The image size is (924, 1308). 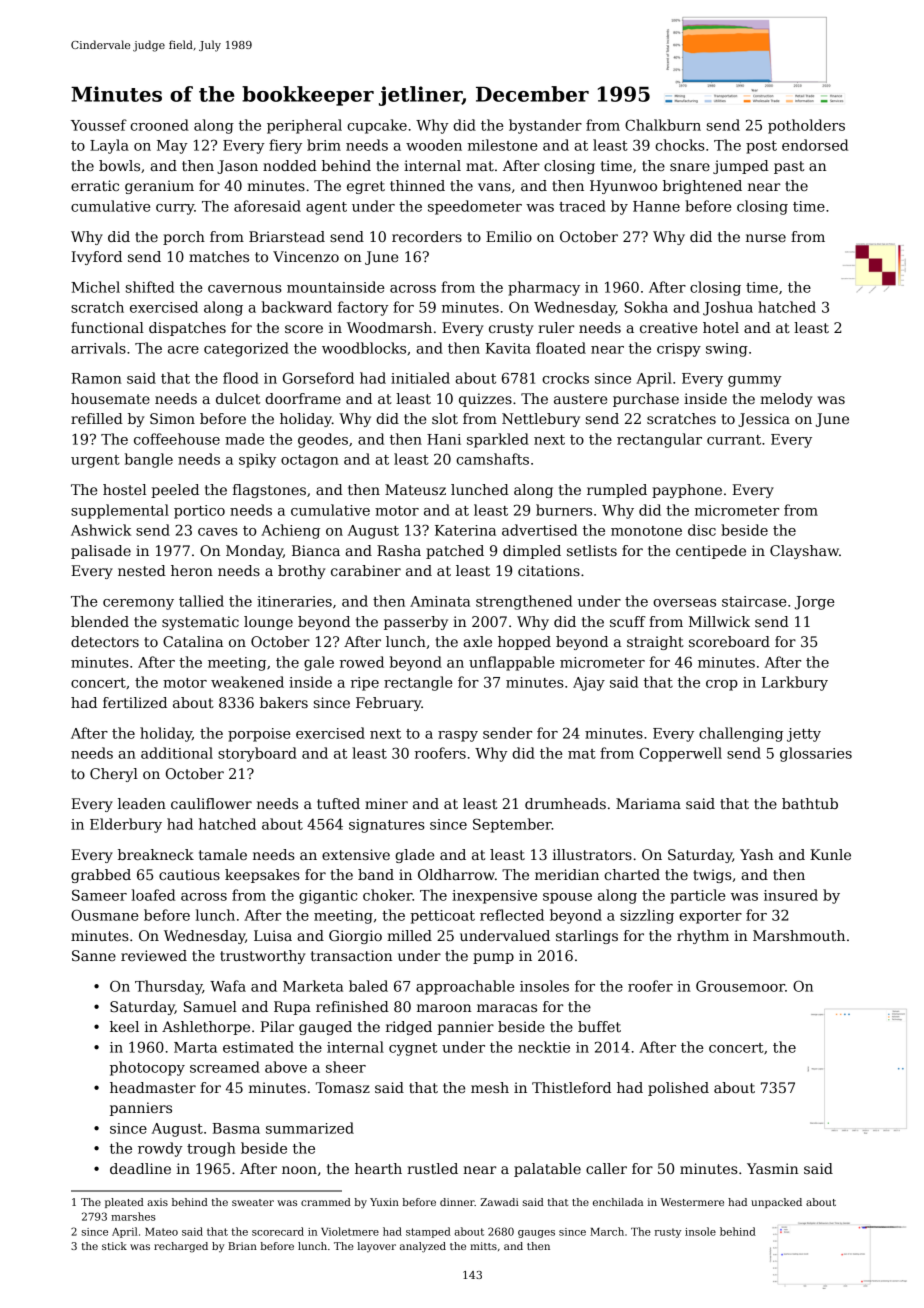 What do you see at coordinates (567, 874) in the screenshot?
I see `meridian` at bounding box center [567, 874].
